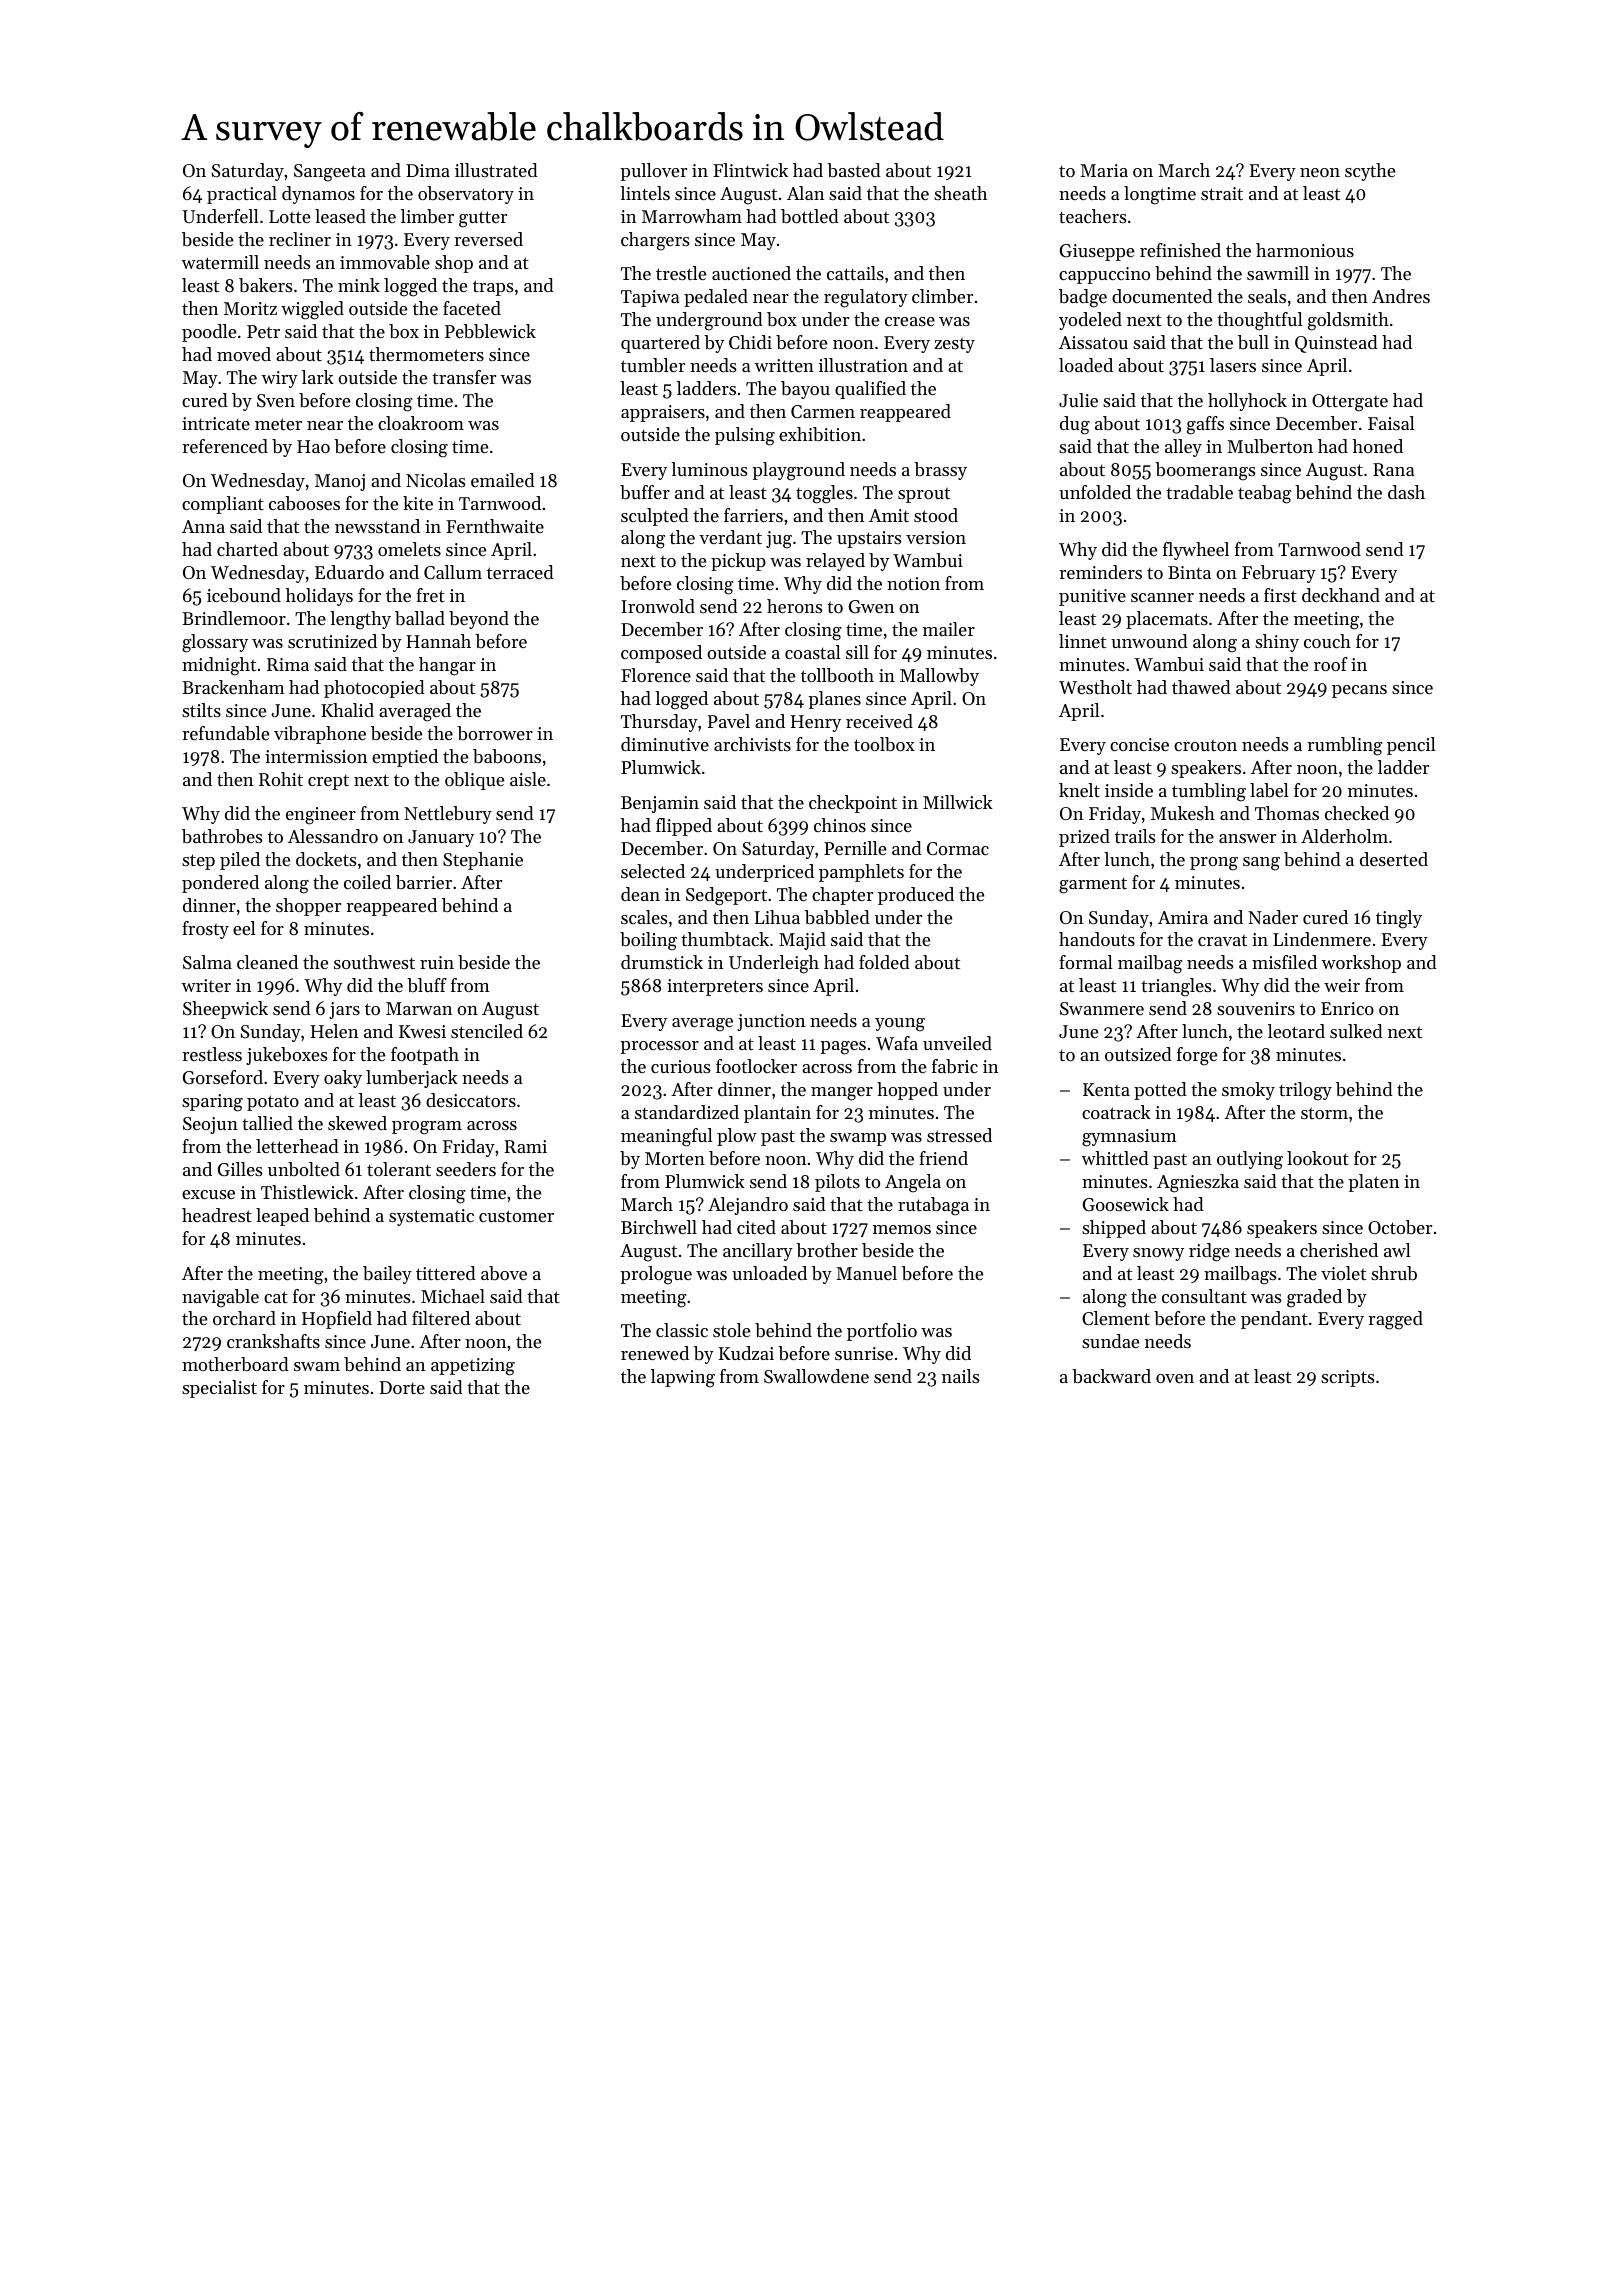 The width and height of the image is (1620, 2292). I want to click on Amira, so click(1183, 917).
